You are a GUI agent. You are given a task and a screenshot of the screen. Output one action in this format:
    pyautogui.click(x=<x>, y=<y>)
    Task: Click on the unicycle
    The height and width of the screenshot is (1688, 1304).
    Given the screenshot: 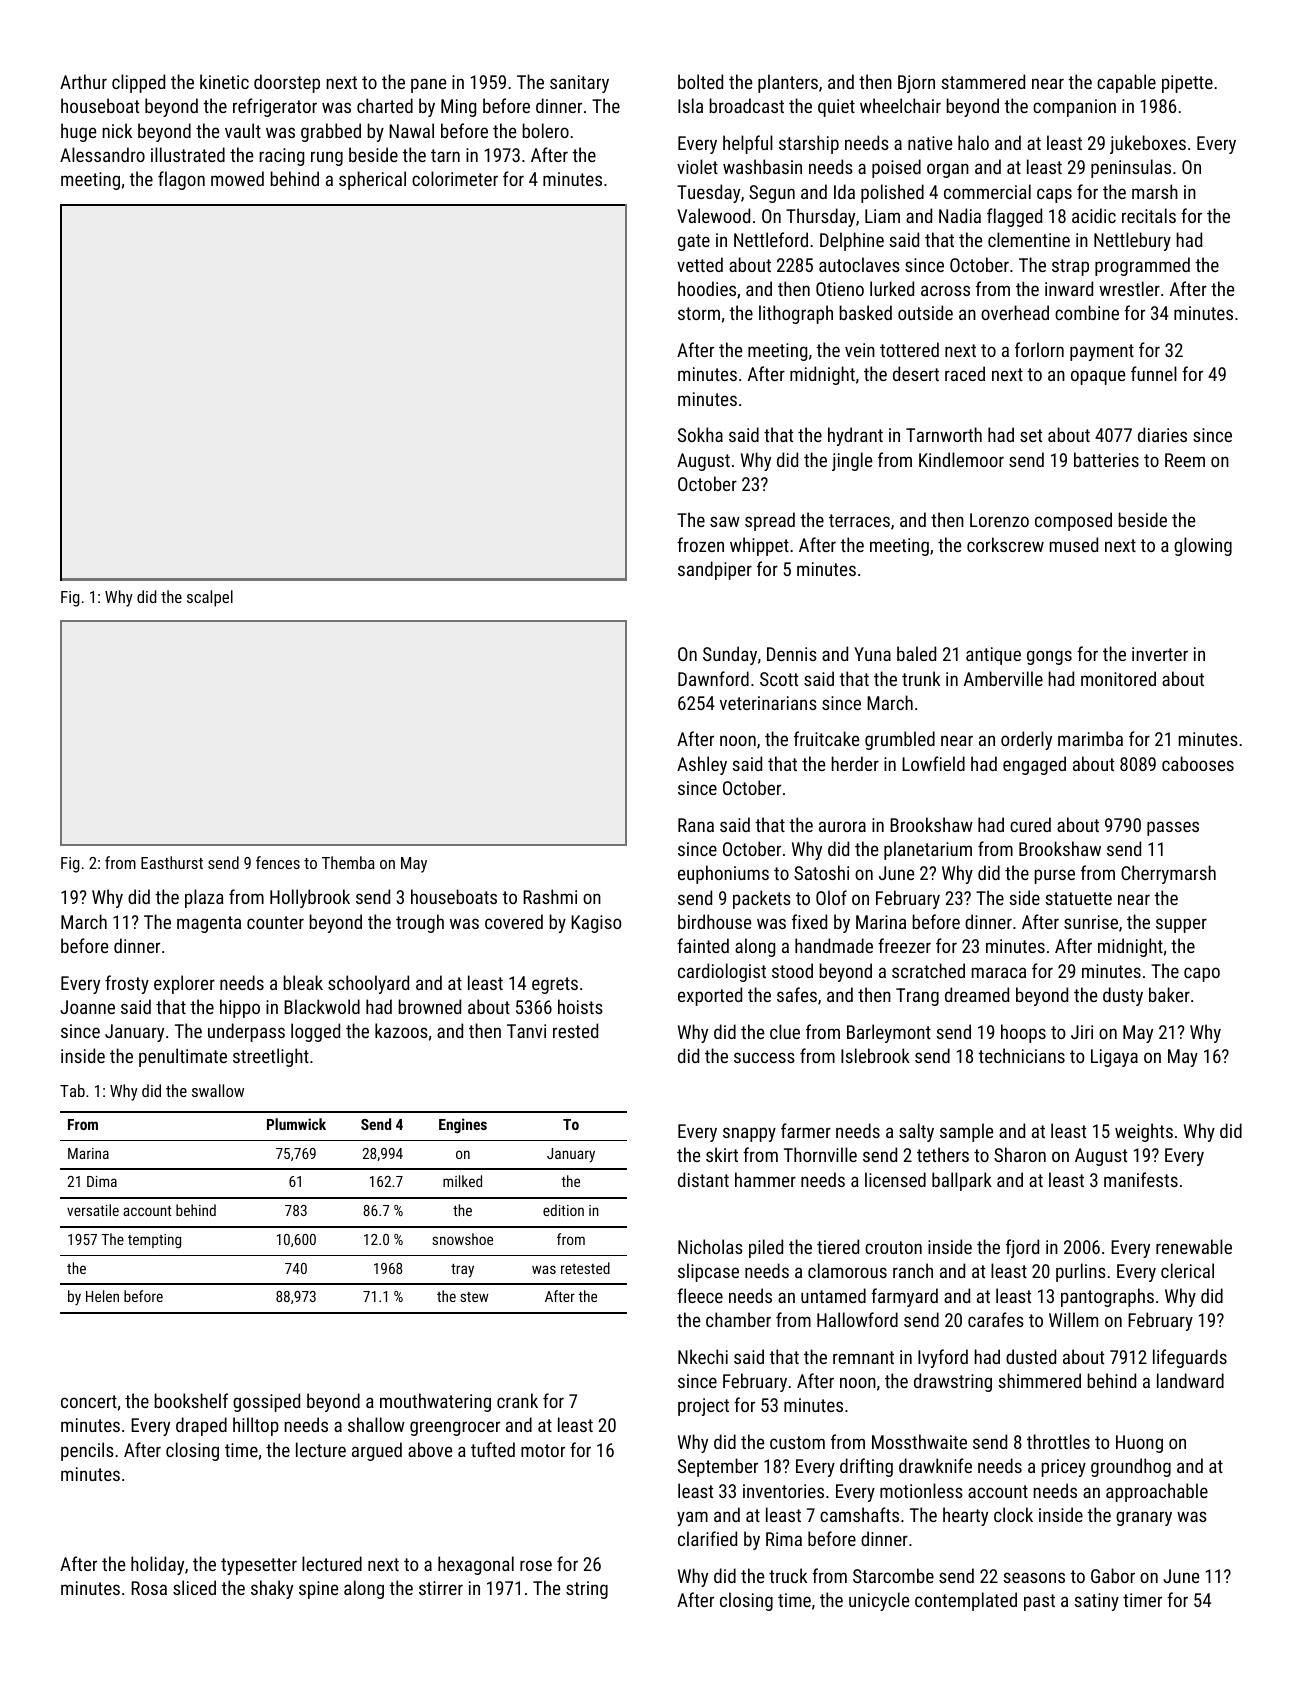 What is the action you would take?
    pyautogui.click(x=879, y=1601)
